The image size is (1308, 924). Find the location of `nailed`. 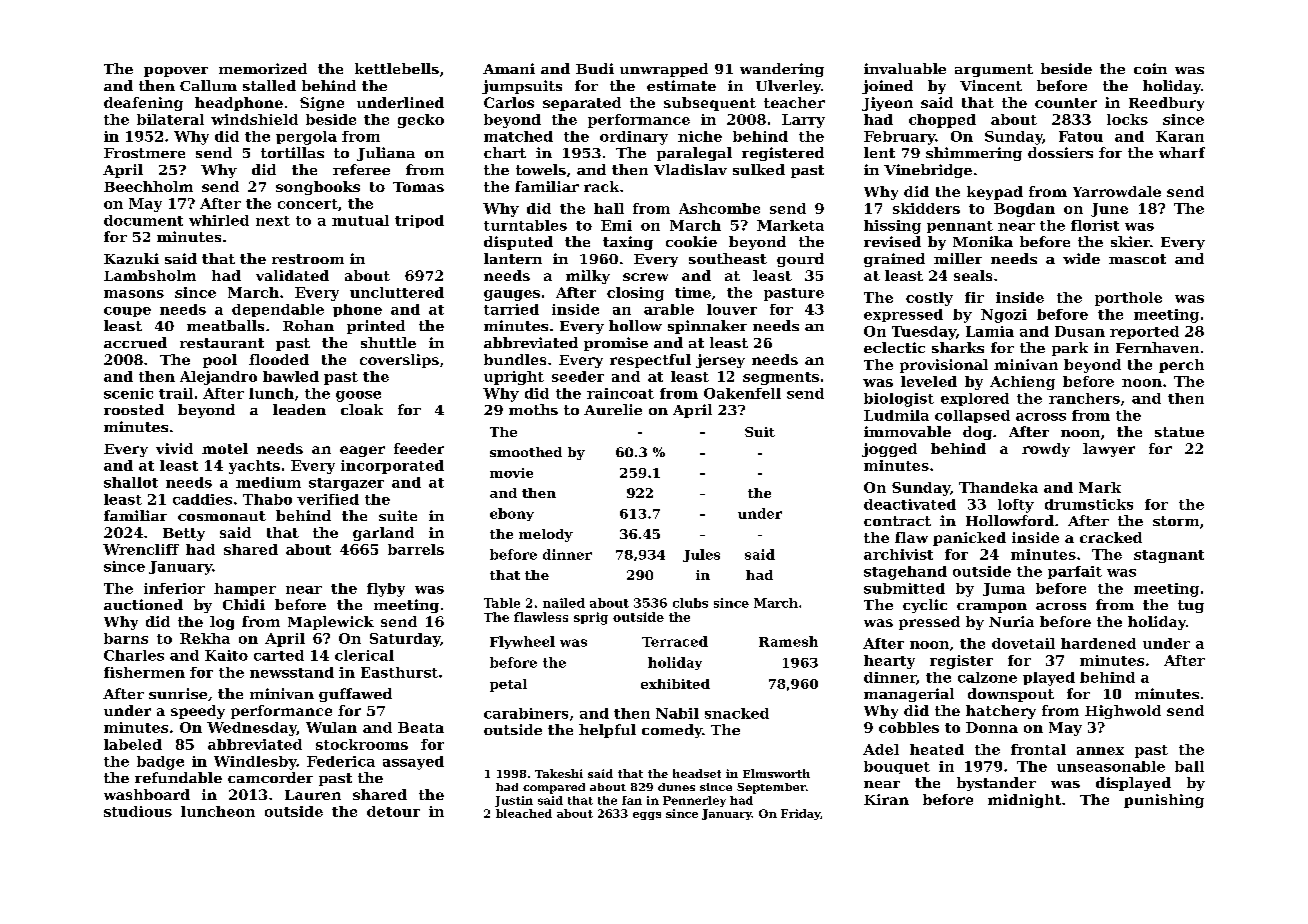

nailed is located at coordinates (564, 603).
